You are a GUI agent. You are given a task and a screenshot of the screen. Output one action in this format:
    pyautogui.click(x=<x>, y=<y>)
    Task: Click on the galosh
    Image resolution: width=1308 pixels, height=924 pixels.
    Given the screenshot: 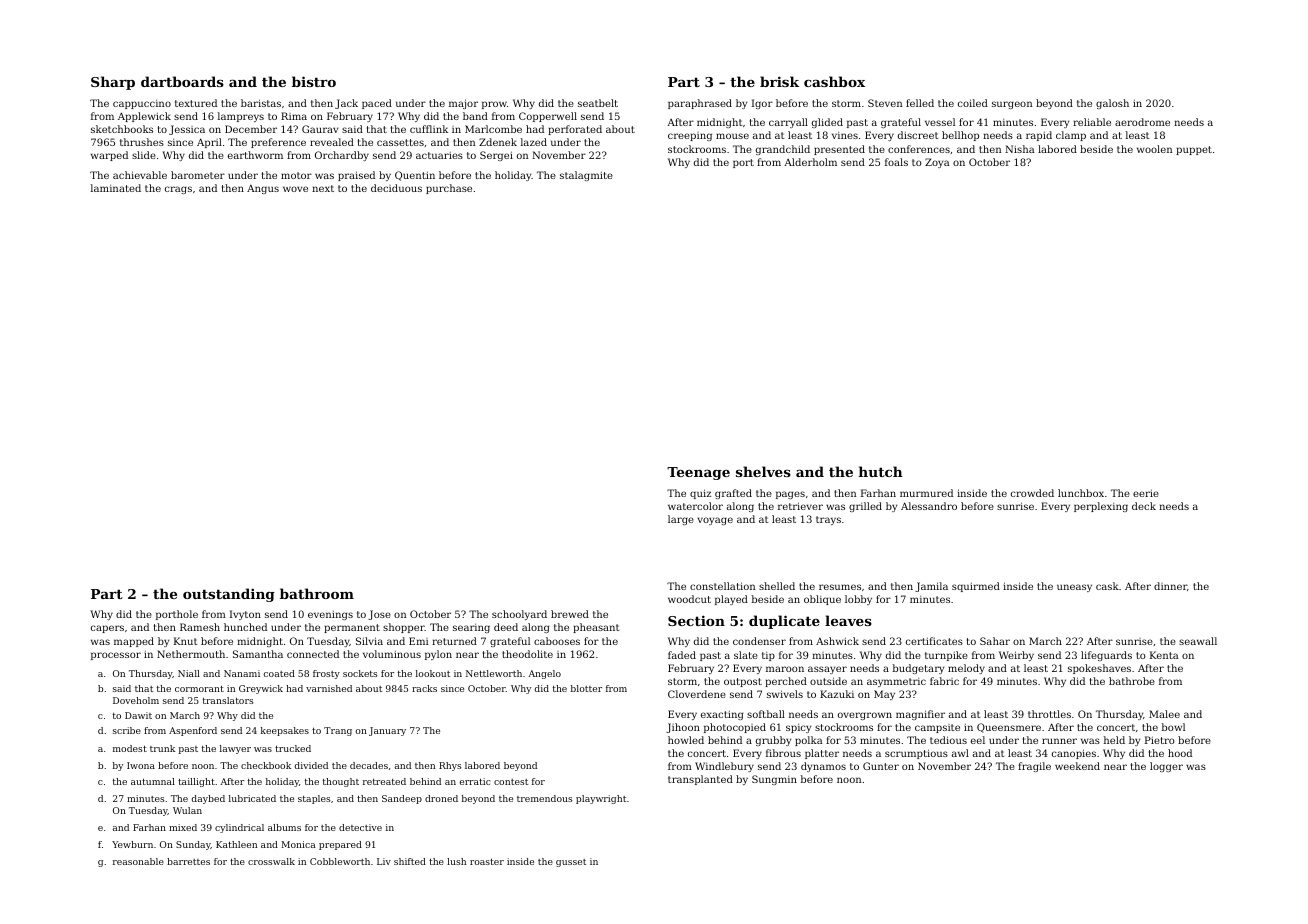 What is the action you would take?
    pyautogui.click(x=1112, y=104)
